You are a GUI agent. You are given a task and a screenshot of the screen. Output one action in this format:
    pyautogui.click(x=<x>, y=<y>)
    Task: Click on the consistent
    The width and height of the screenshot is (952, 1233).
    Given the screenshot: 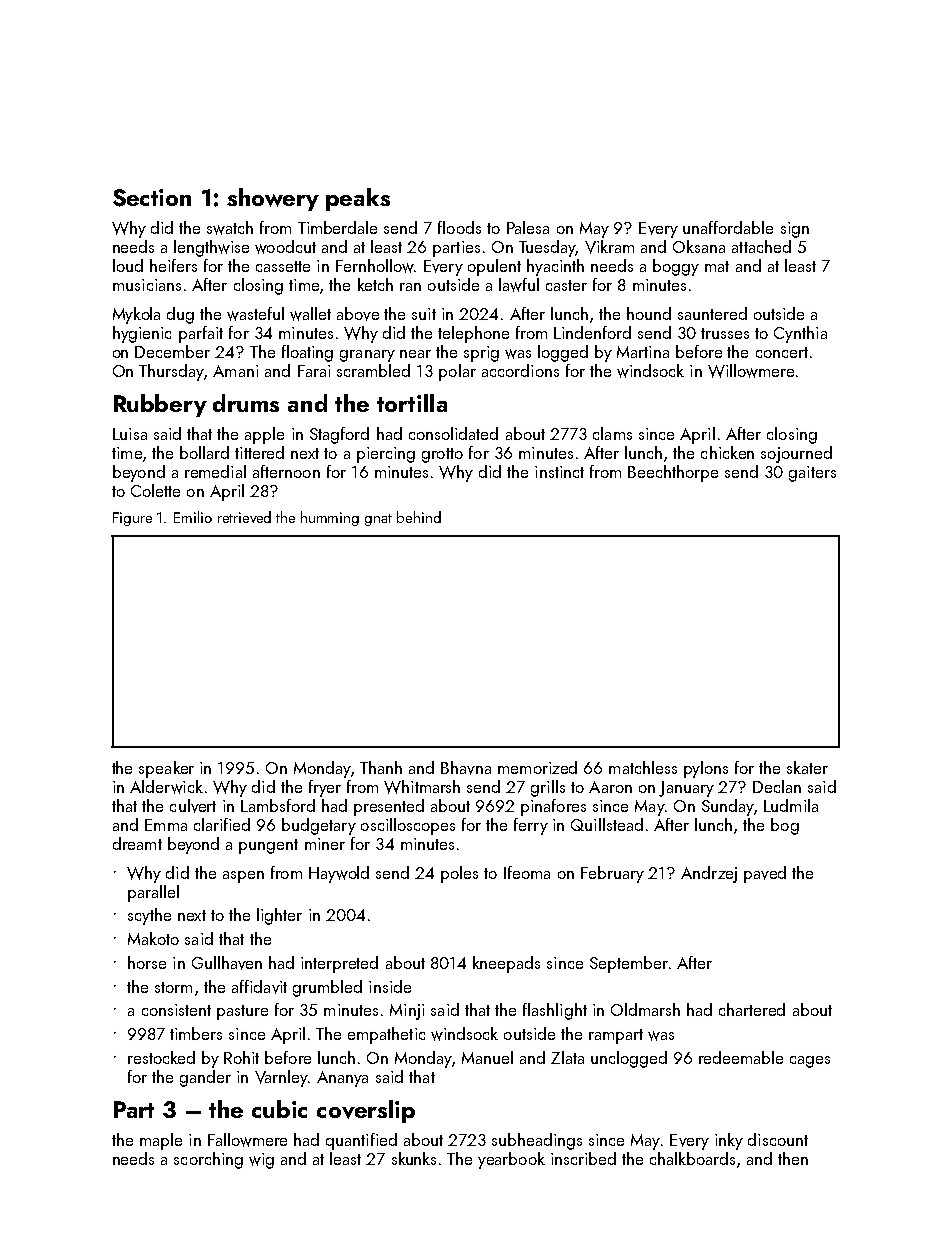 What is the action you would take?
    pyautogui.click(x=176, y=1010)
